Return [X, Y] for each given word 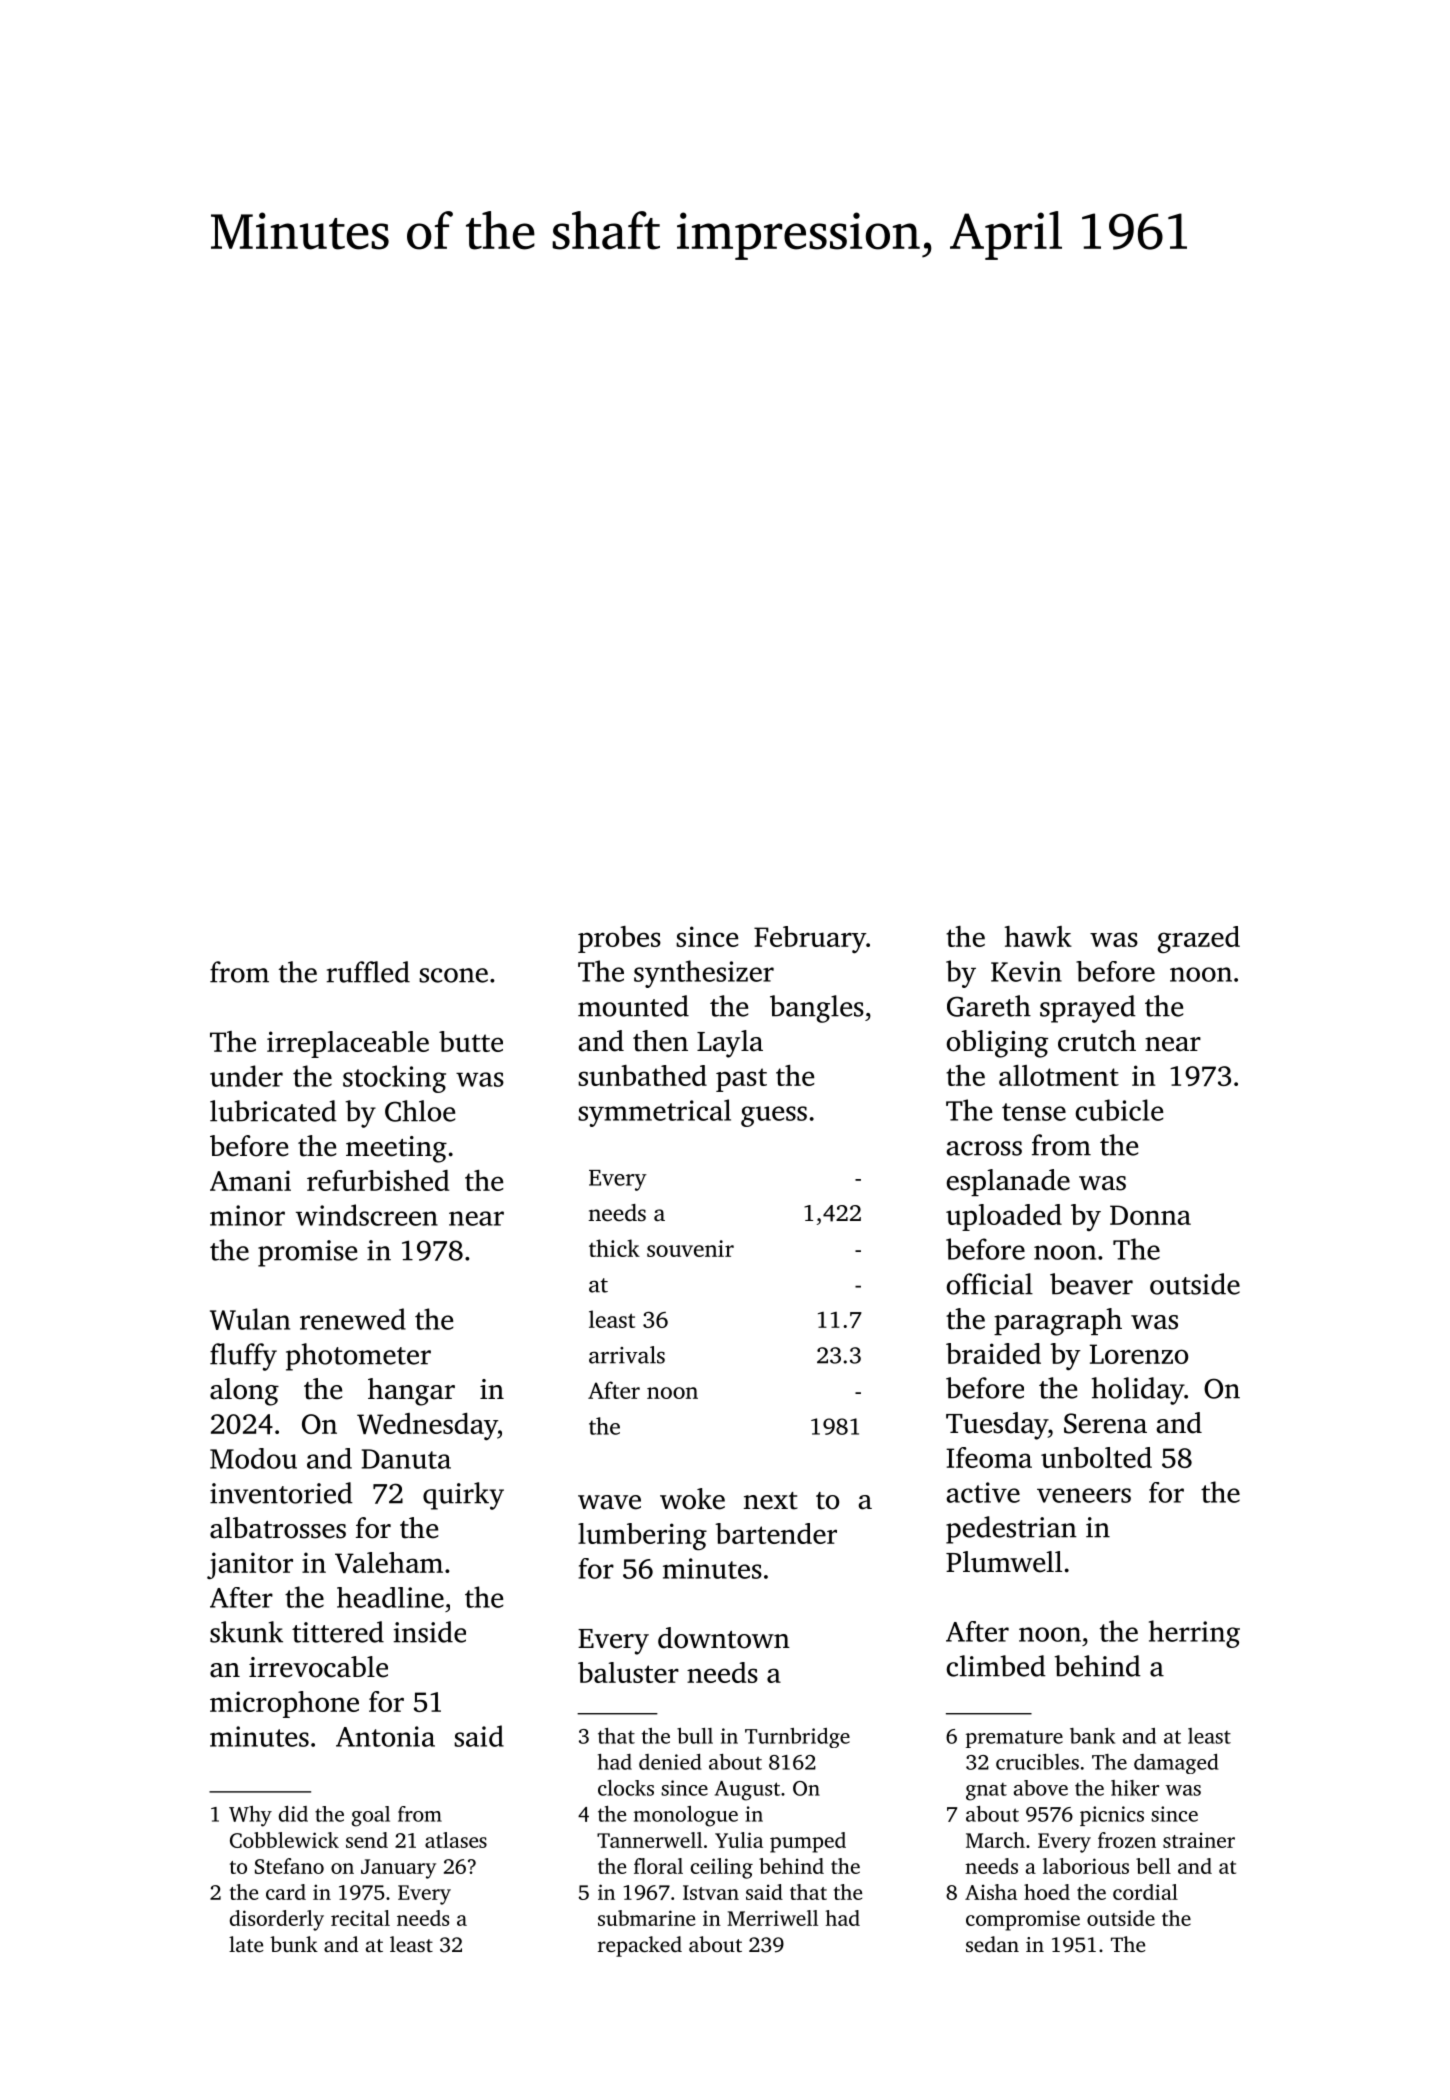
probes [619, 939]
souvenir [690, 1248]
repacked [640, 1946]
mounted [633, 1006]
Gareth [989, 1006]
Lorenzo [1139, 1354]
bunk [294, 1944]
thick [614, 1248]
